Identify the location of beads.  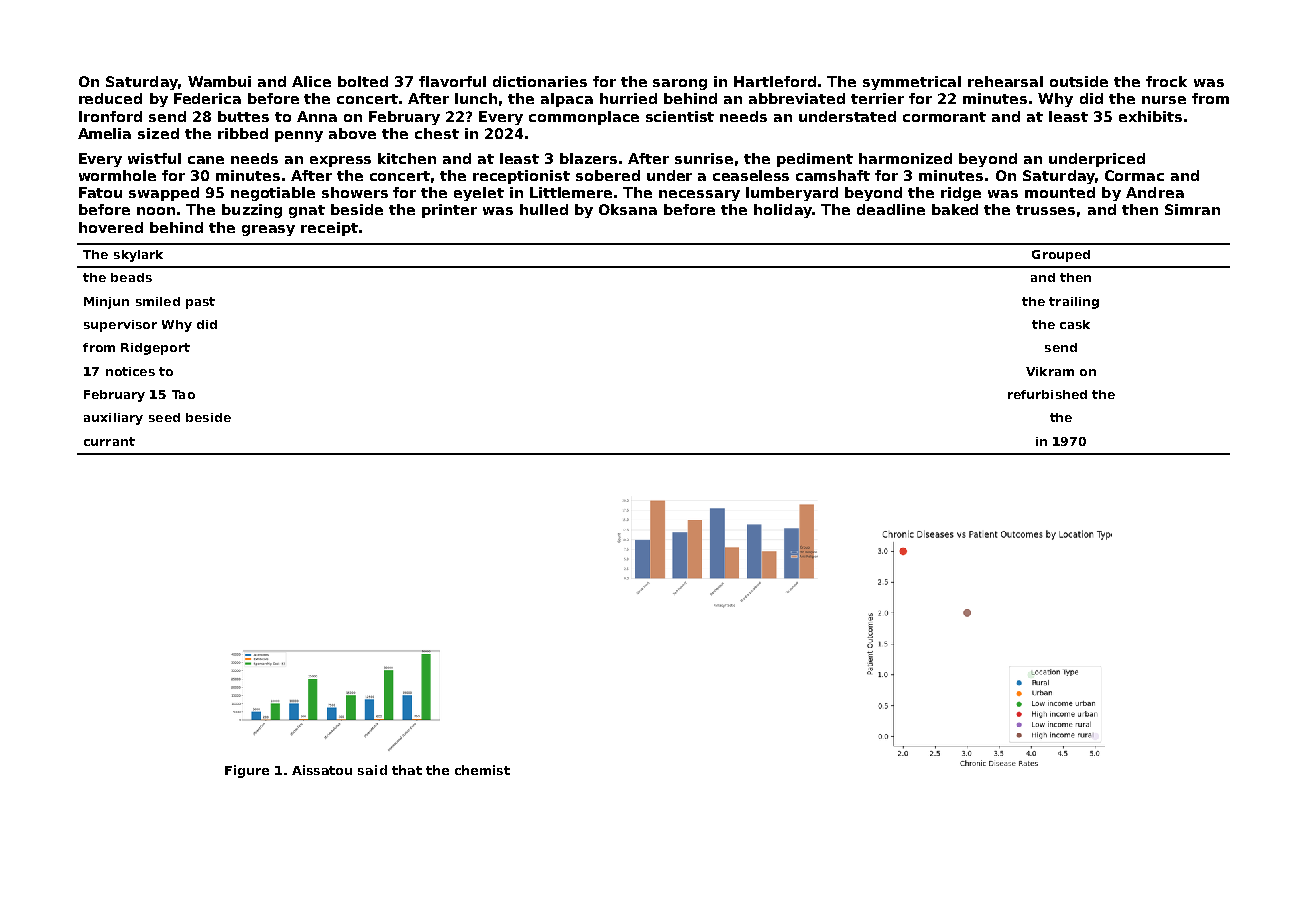
(131, 277).
